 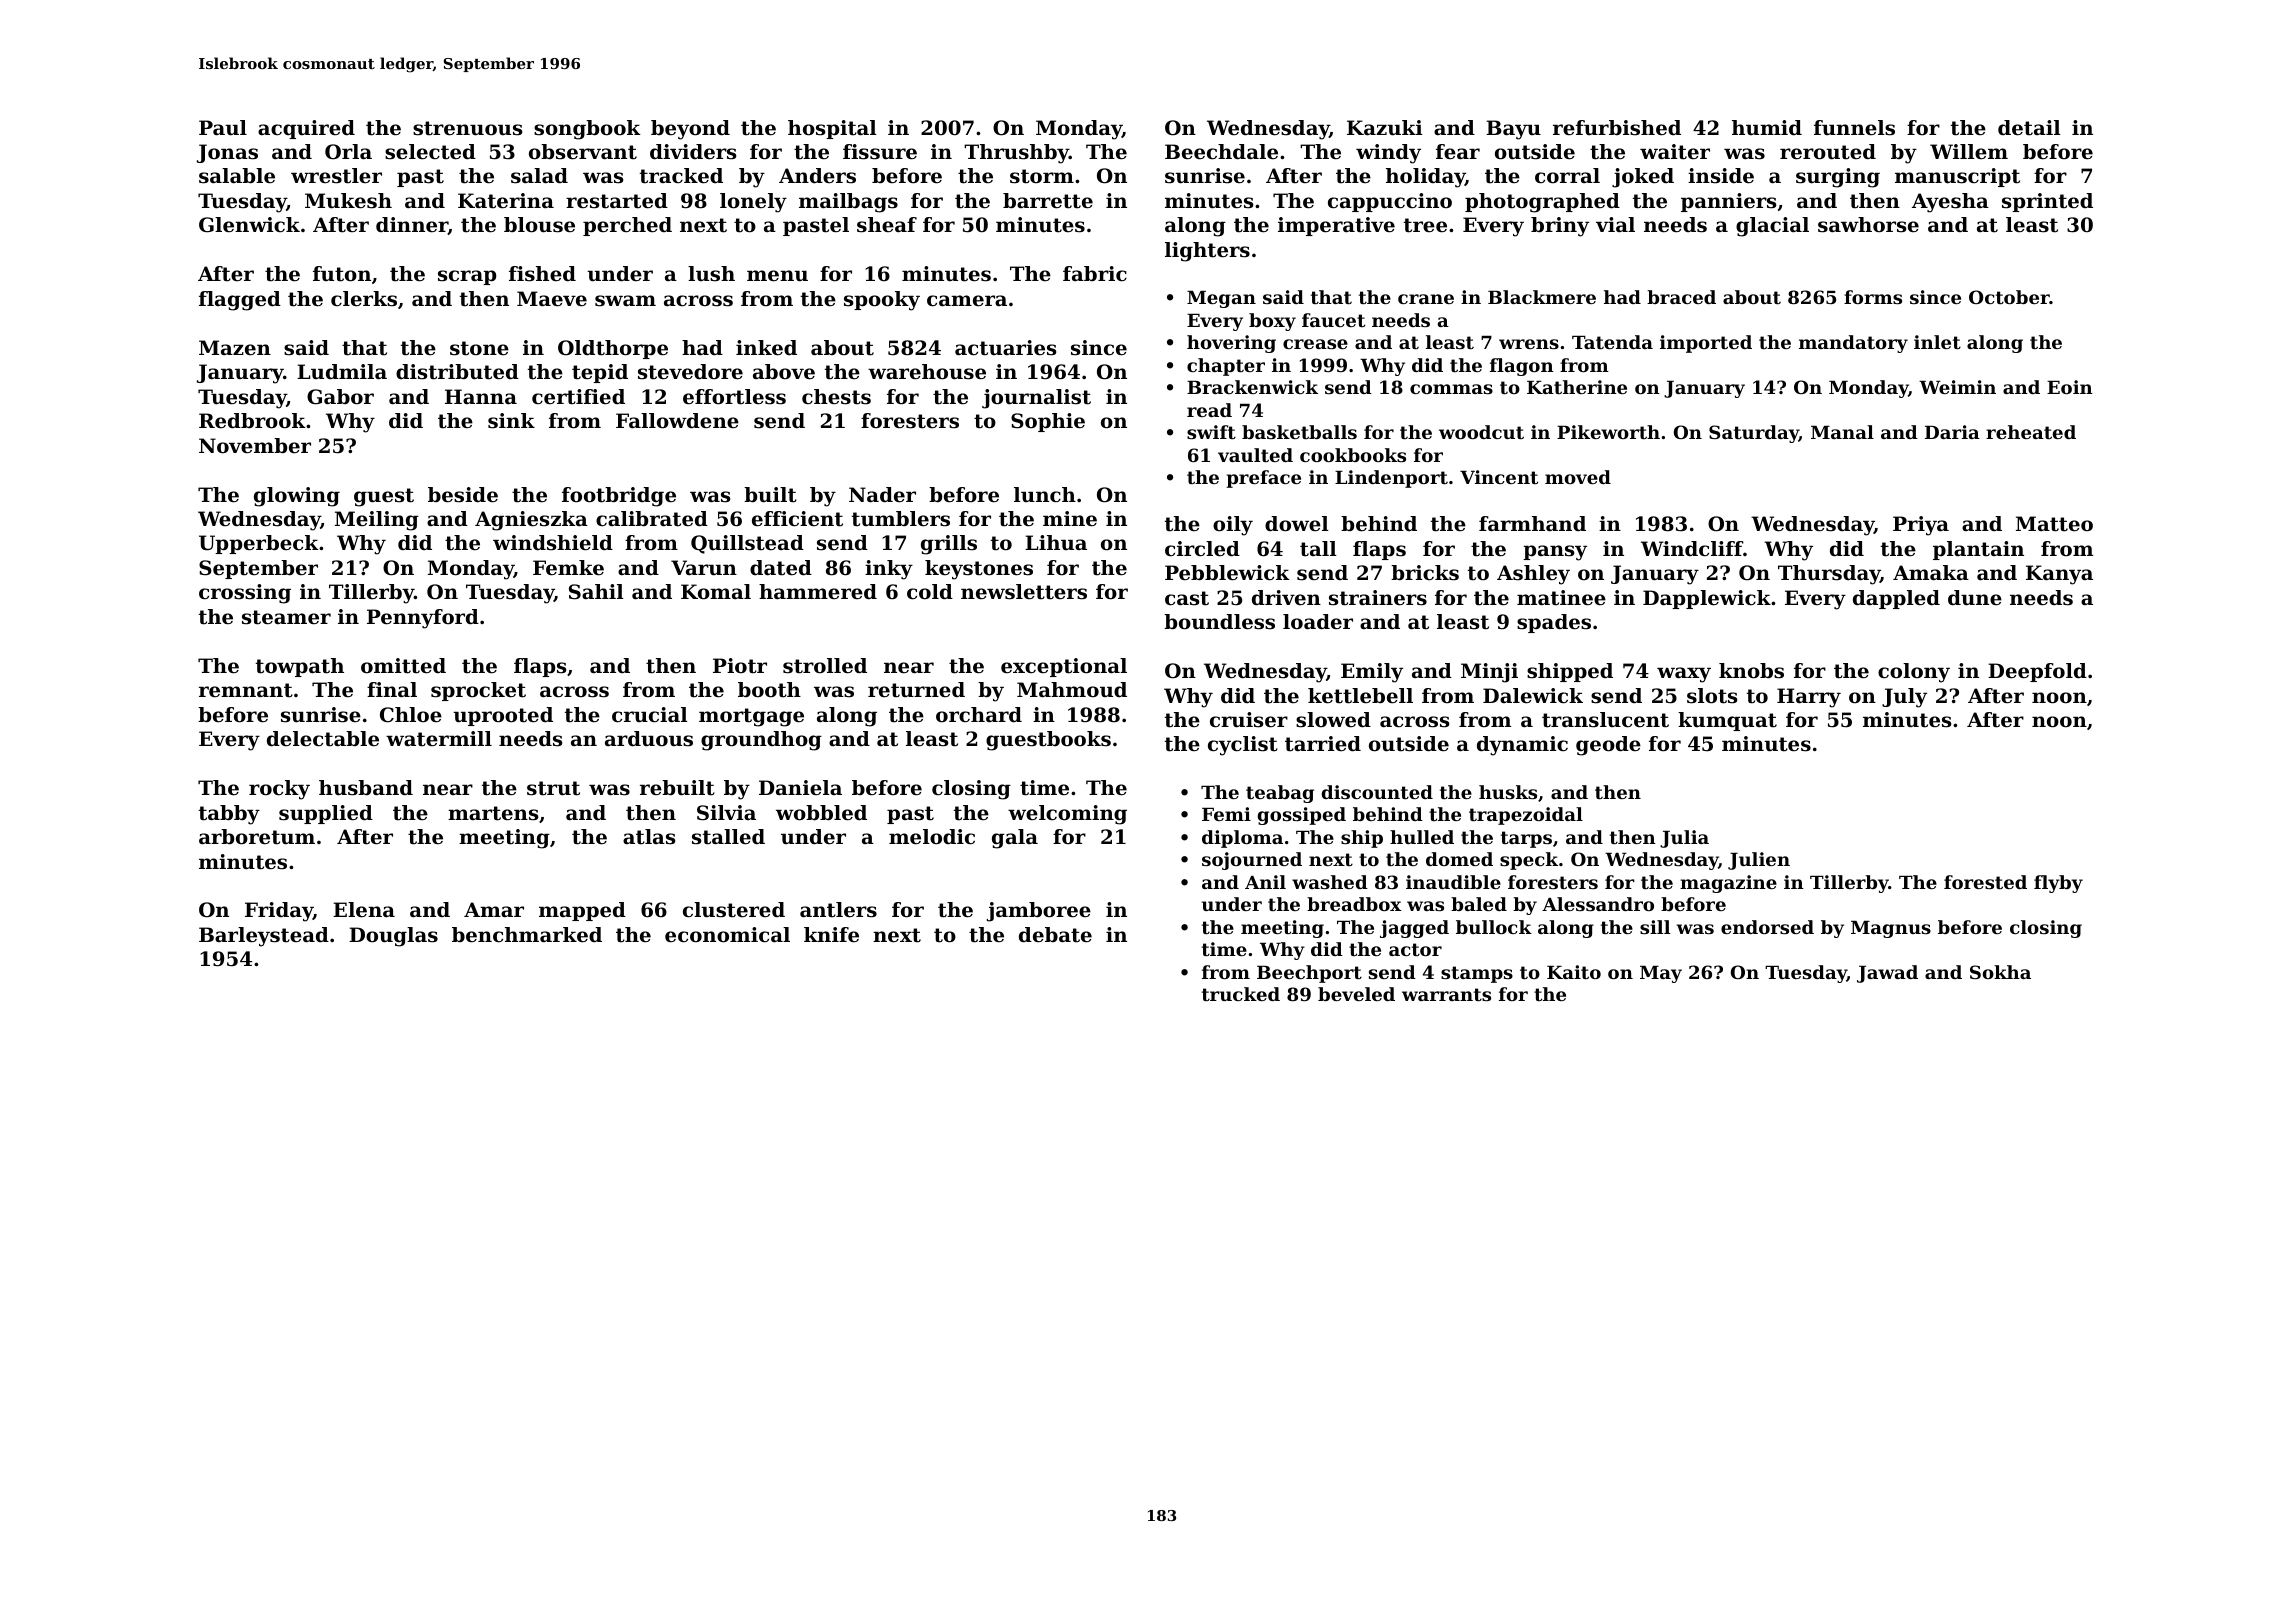 What do you see at coordinates (832, 129) in the screenshot?
I see `hospital` at bounding box center [832, 129].
